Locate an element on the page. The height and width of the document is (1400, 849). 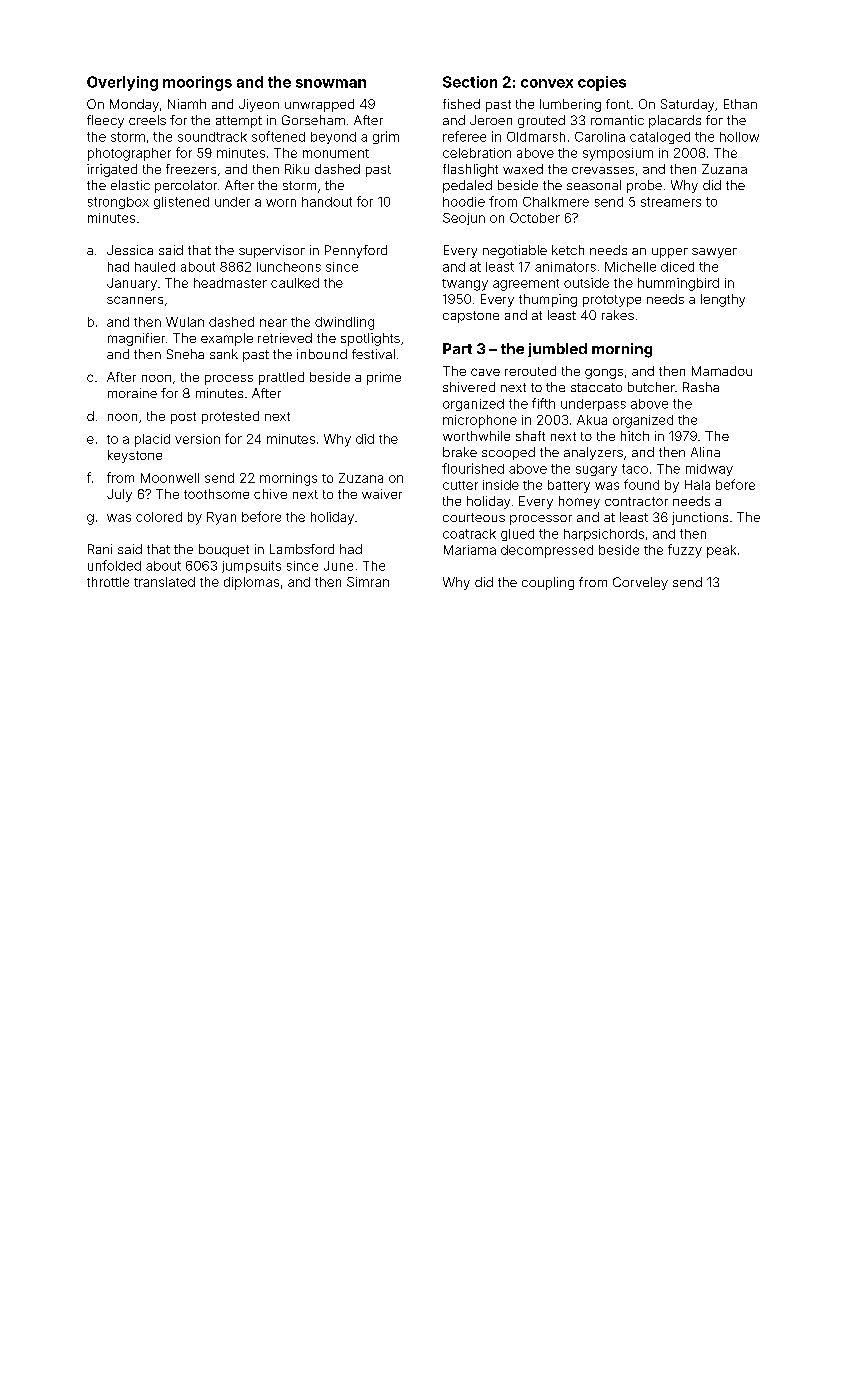
June is located at coordinates (338, 566).
